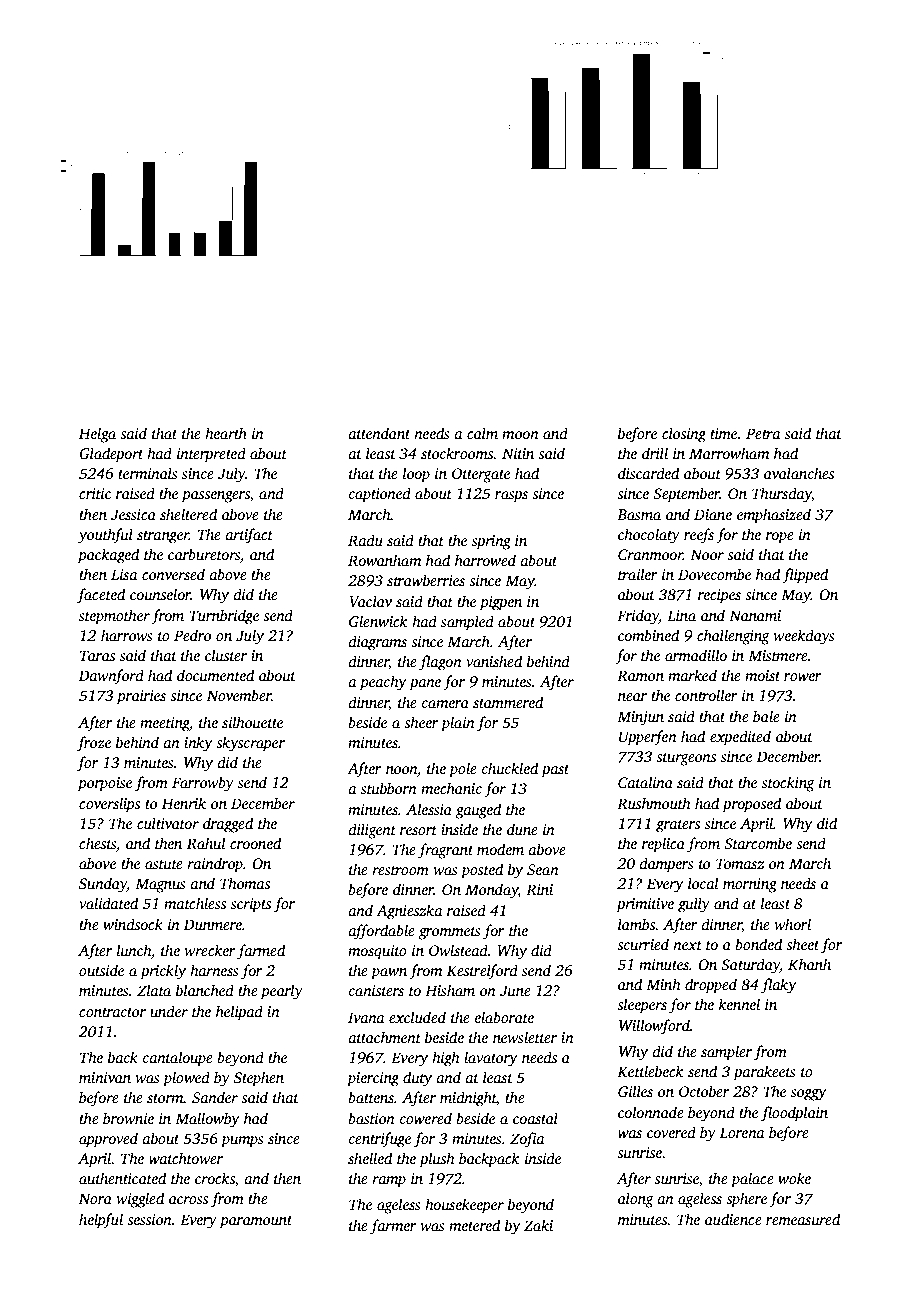 This screenshot has height=1308, width=924. What do you see at coordinates (128, 1118) in the screenshot?
I see `brownie` at bounding box center [128, 1118].
